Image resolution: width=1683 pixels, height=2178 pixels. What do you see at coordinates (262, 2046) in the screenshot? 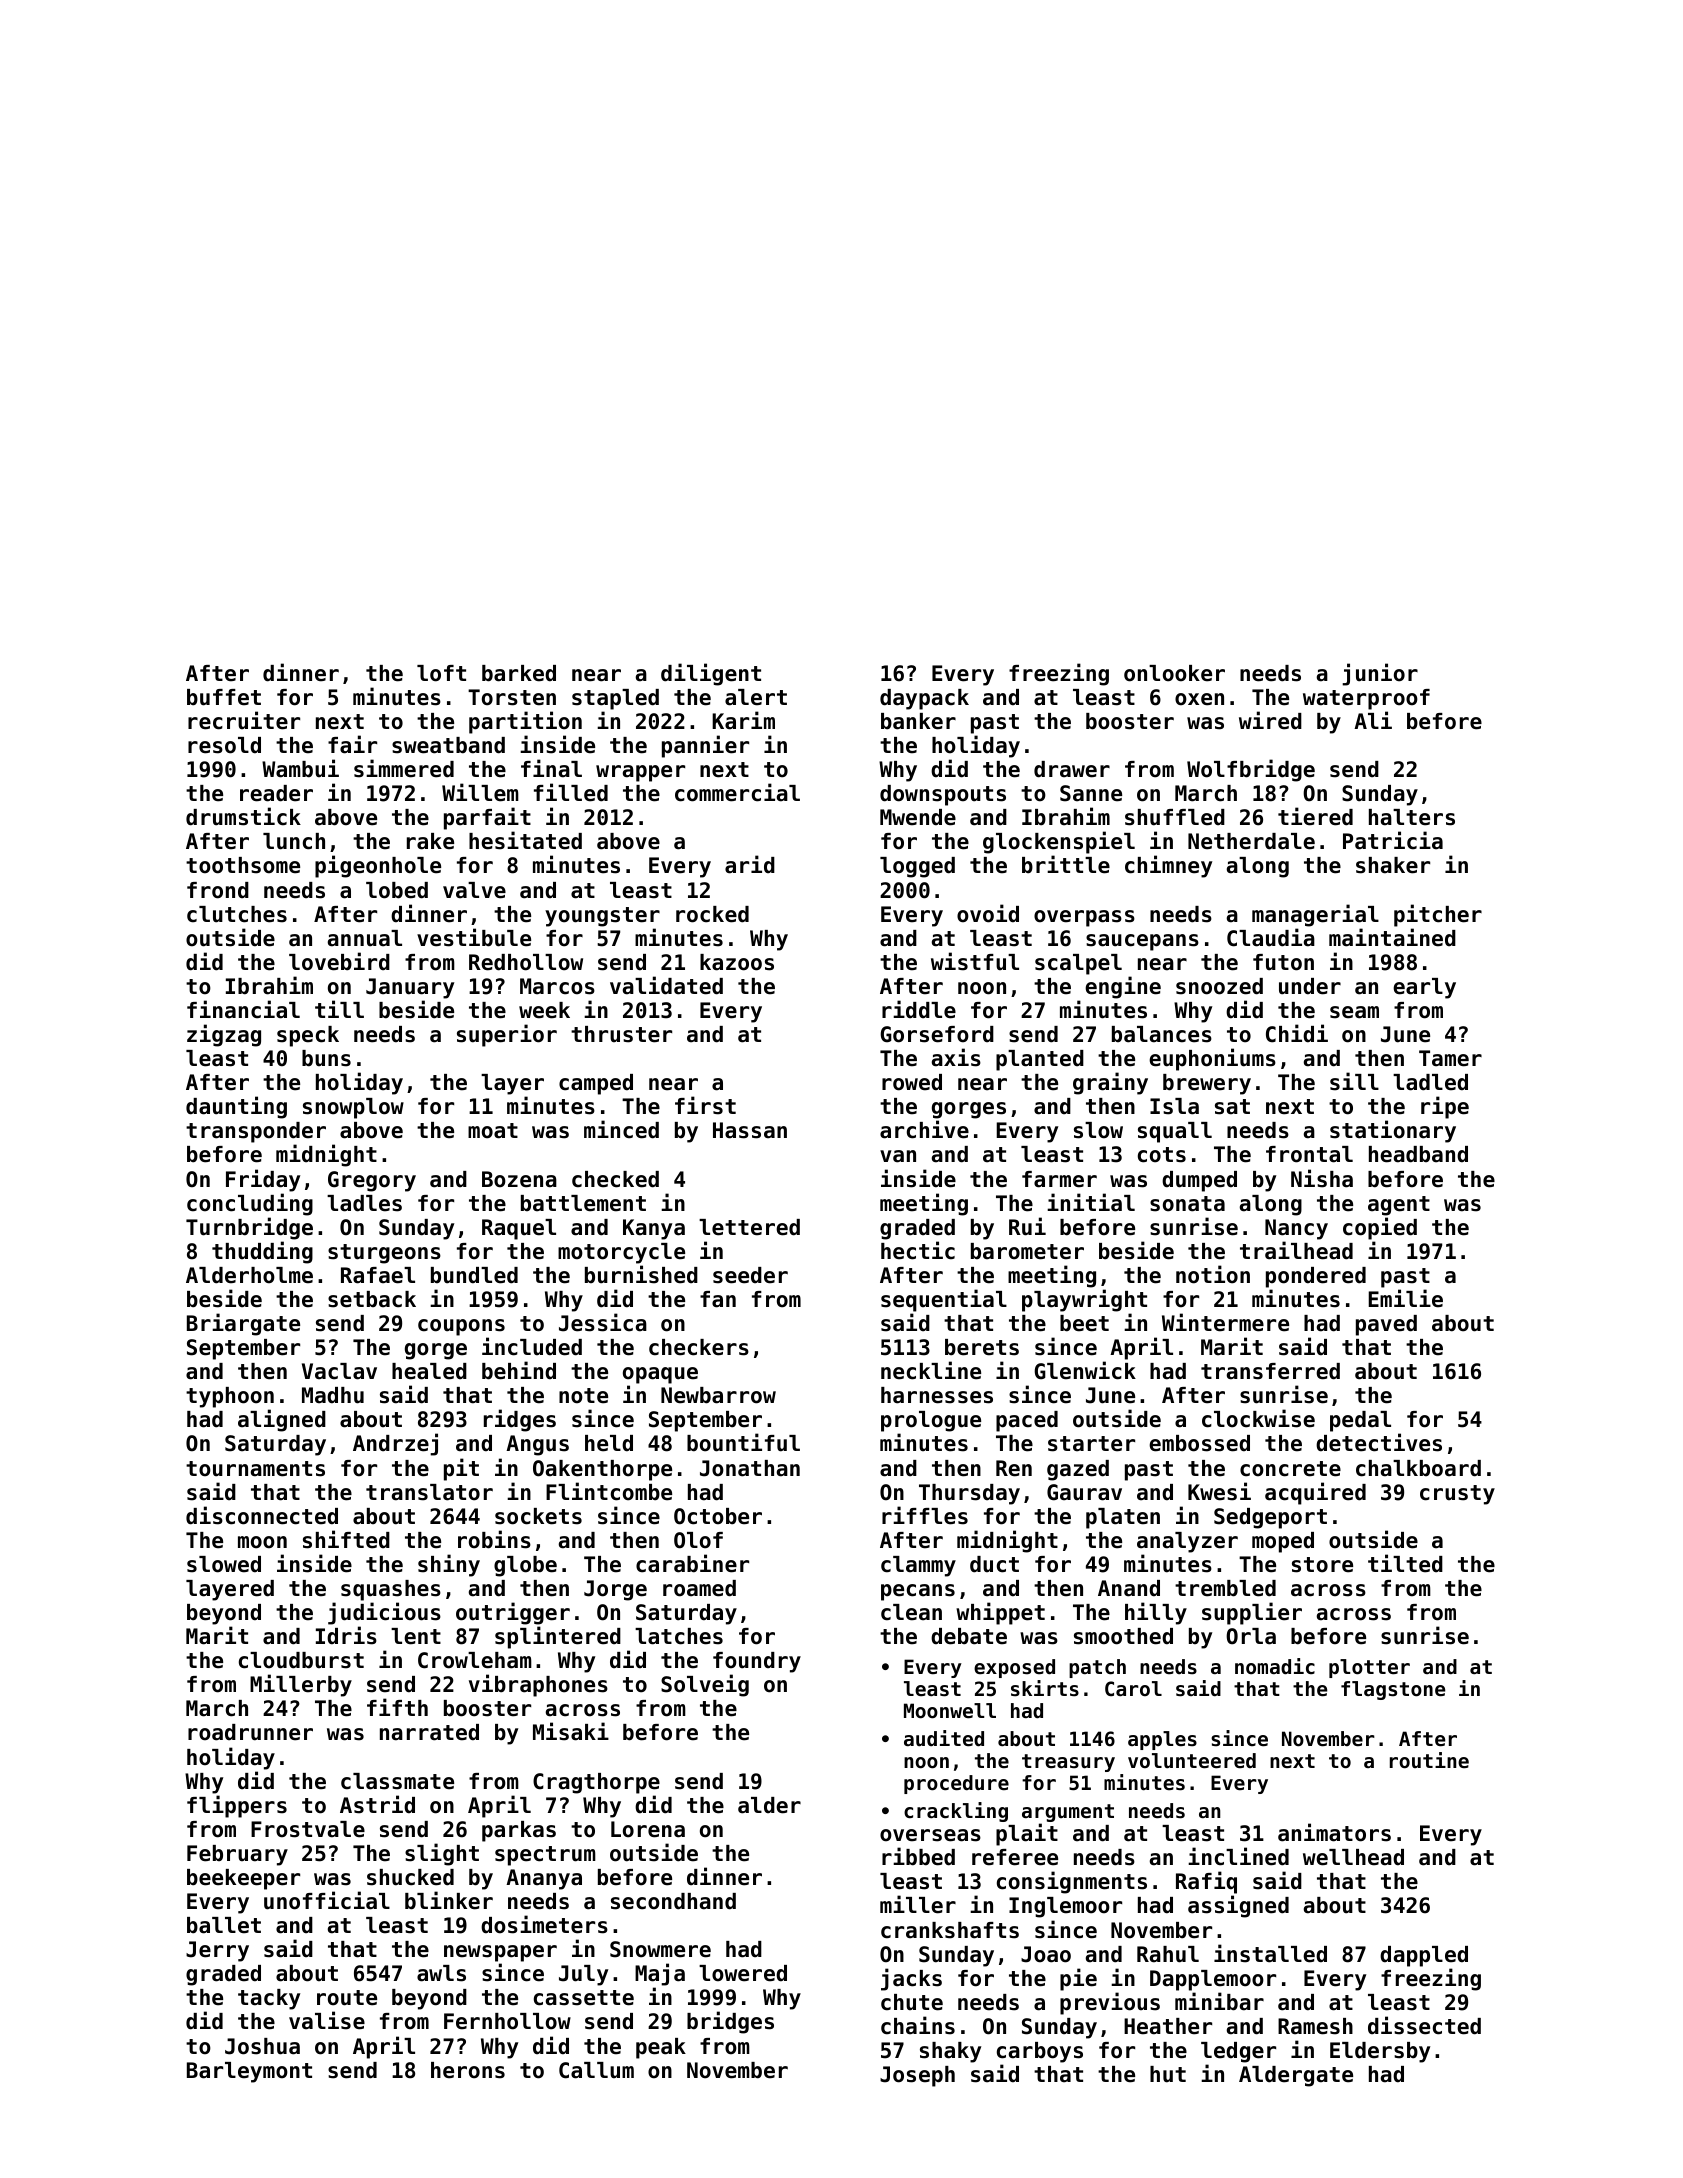
I see `Joshua` at bounding box center [262, 2046].
